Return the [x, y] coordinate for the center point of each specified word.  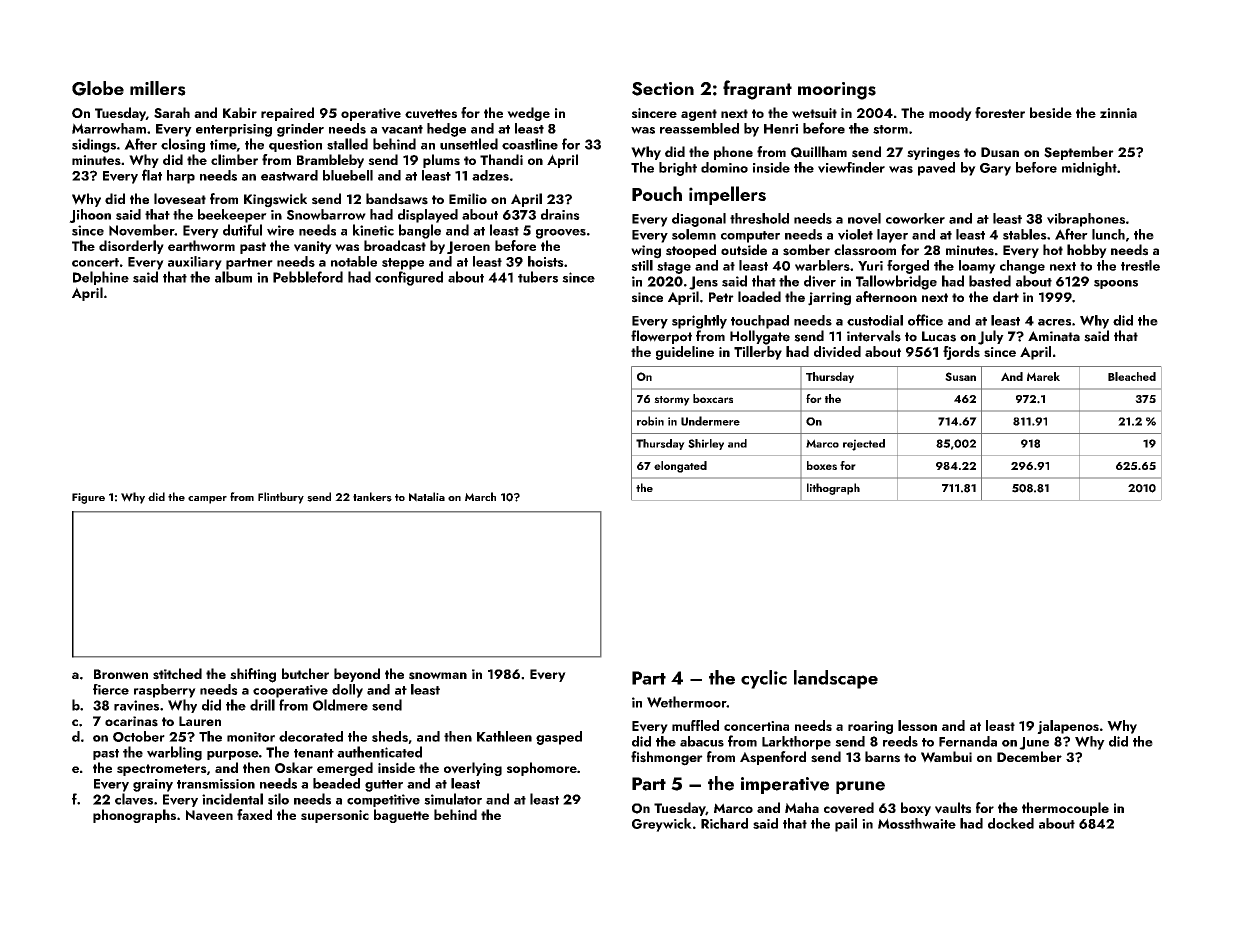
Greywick [662, 825]
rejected [864, 445]
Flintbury [281, 498]
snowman [438, 676]
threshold [759, 218]
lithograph [833, 489]
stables [1025, 234]
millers [158, 88]
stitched [177, 674]
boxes [822, 465]
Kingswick [275, 200]
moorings [837, 91]
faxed [254, 814]
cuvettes [431, 114]
